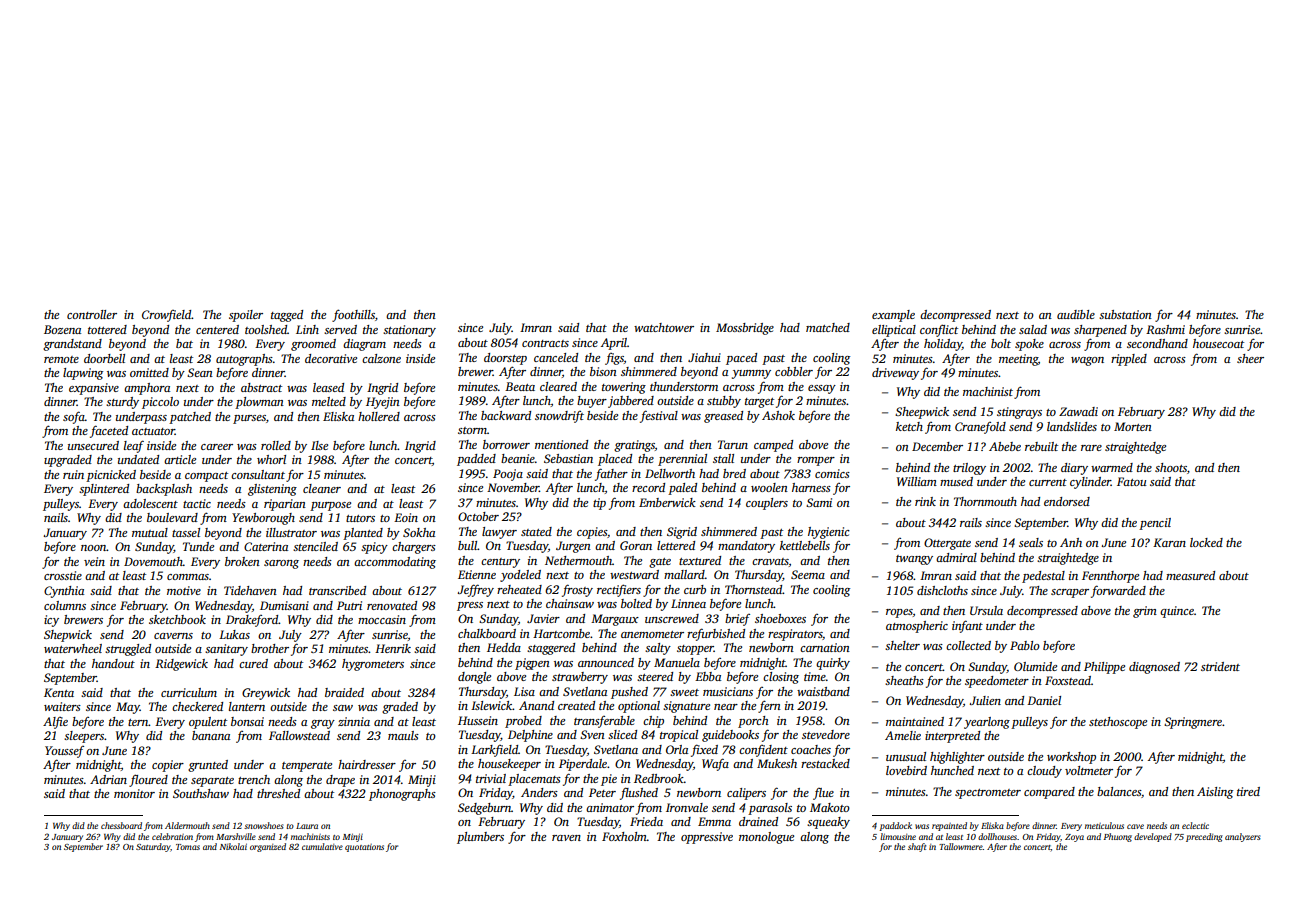  I want to click on sanitary, so click(226, 650).
